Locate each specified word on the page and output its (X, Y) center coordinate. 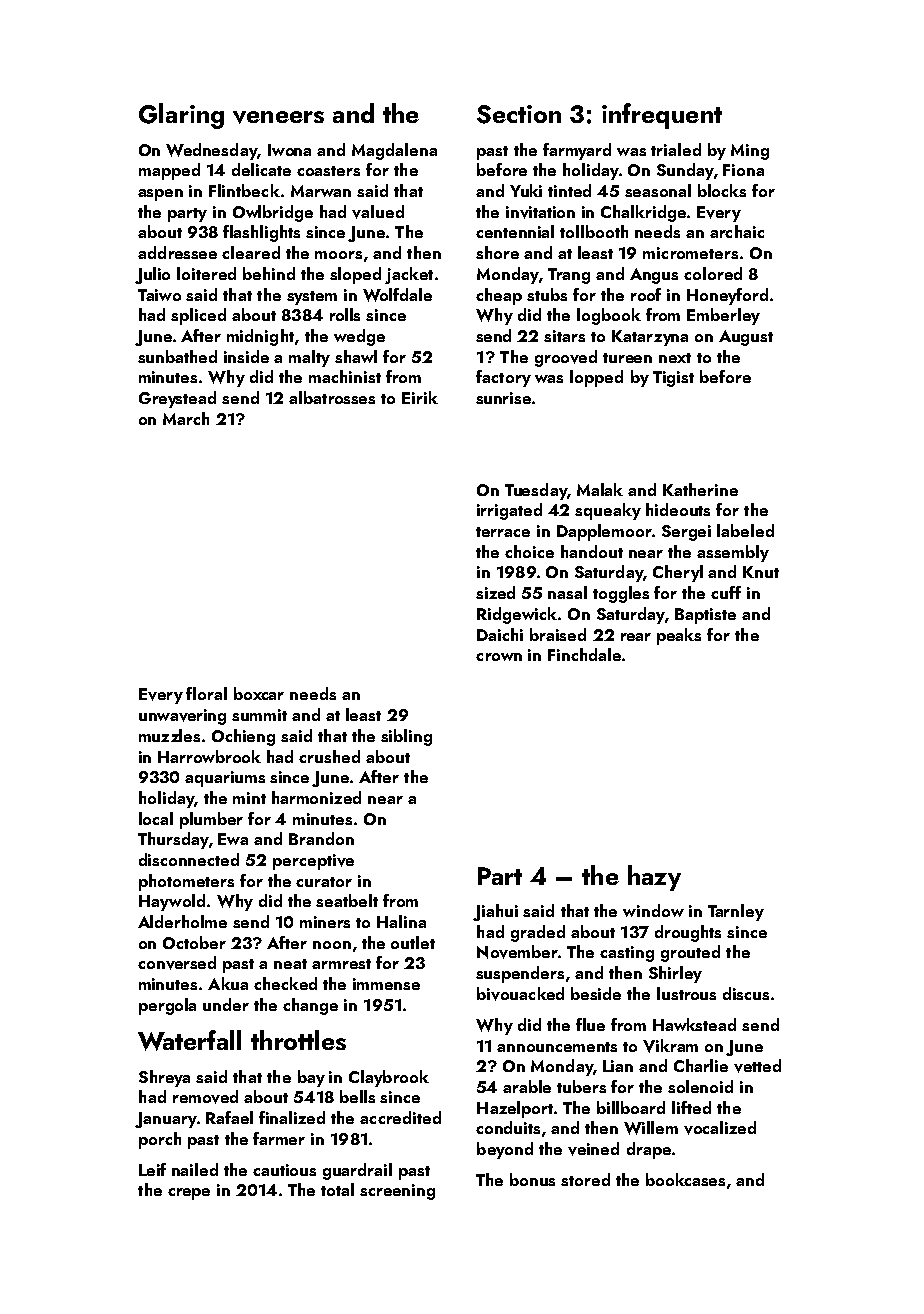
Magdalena (394, 151)
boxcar (259, 693)
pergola (167, 1006)
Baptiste (705, 616)
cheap (499, 296)
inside (246, 356)
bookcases (685, 1179)
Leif (152, 1169)
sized (495, 592)
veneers (278, 117)
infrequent (662, 116)
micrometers (690, 253)
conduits (508, 1127)
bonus (532, 1179)
